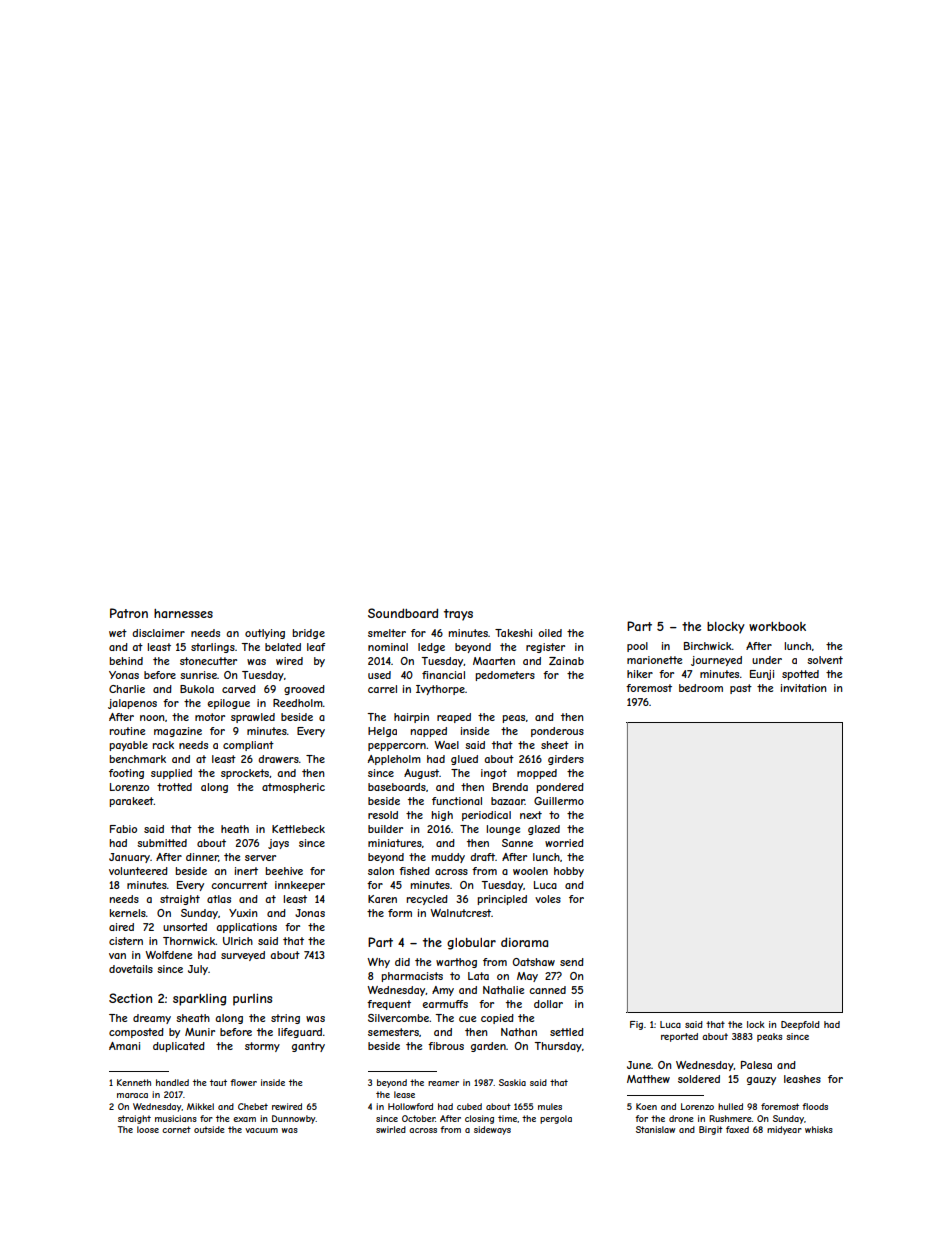 The image size is (952, 1233). I want to click on Kettlebeck, so click(298, 829).
